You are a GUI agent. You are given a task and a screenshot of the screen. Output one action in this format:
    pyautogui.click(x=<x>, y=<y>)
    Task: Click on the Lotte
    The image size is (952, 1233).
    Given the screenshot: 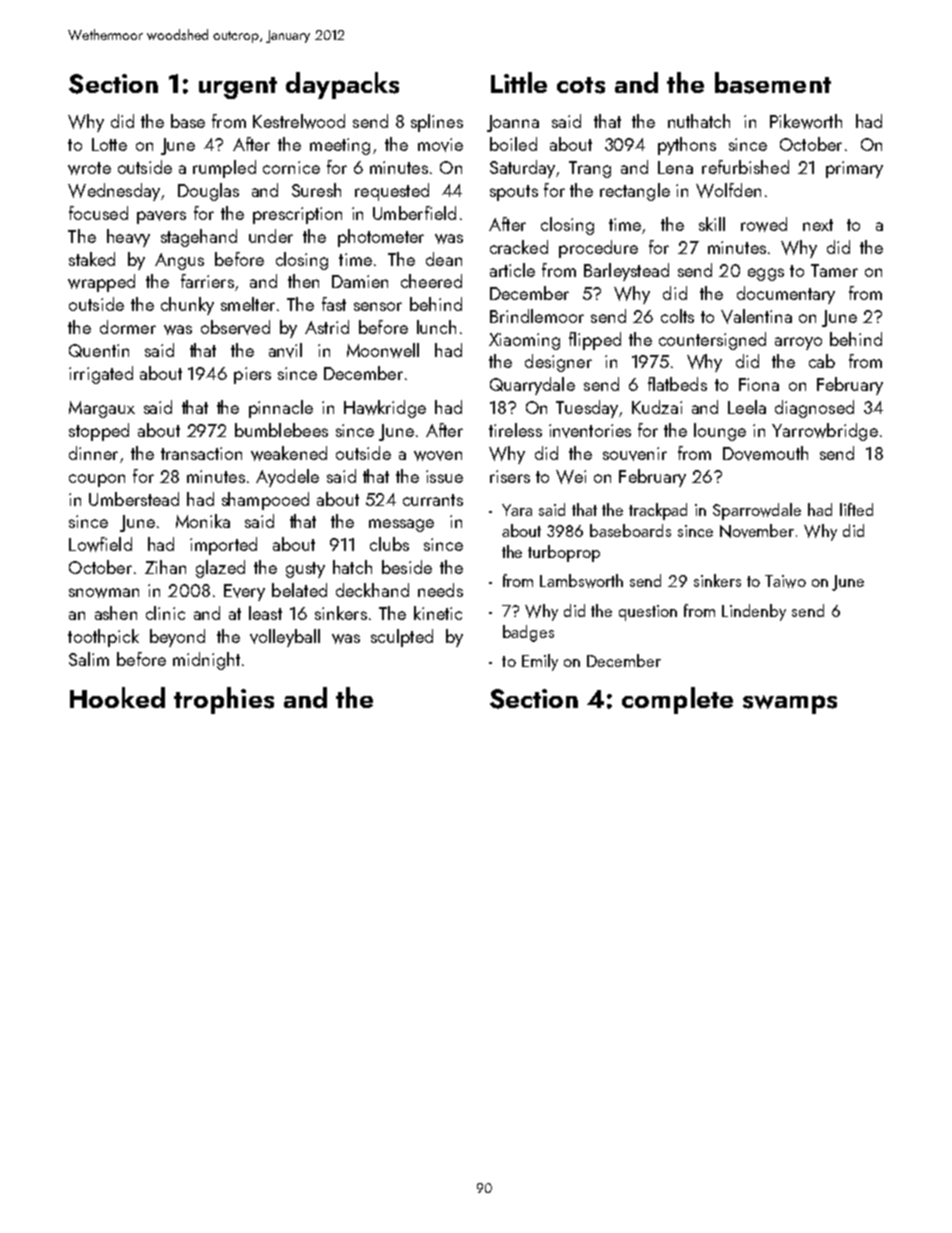 What is the action you would take?
    pyautogui.click(x=109, y=144)
